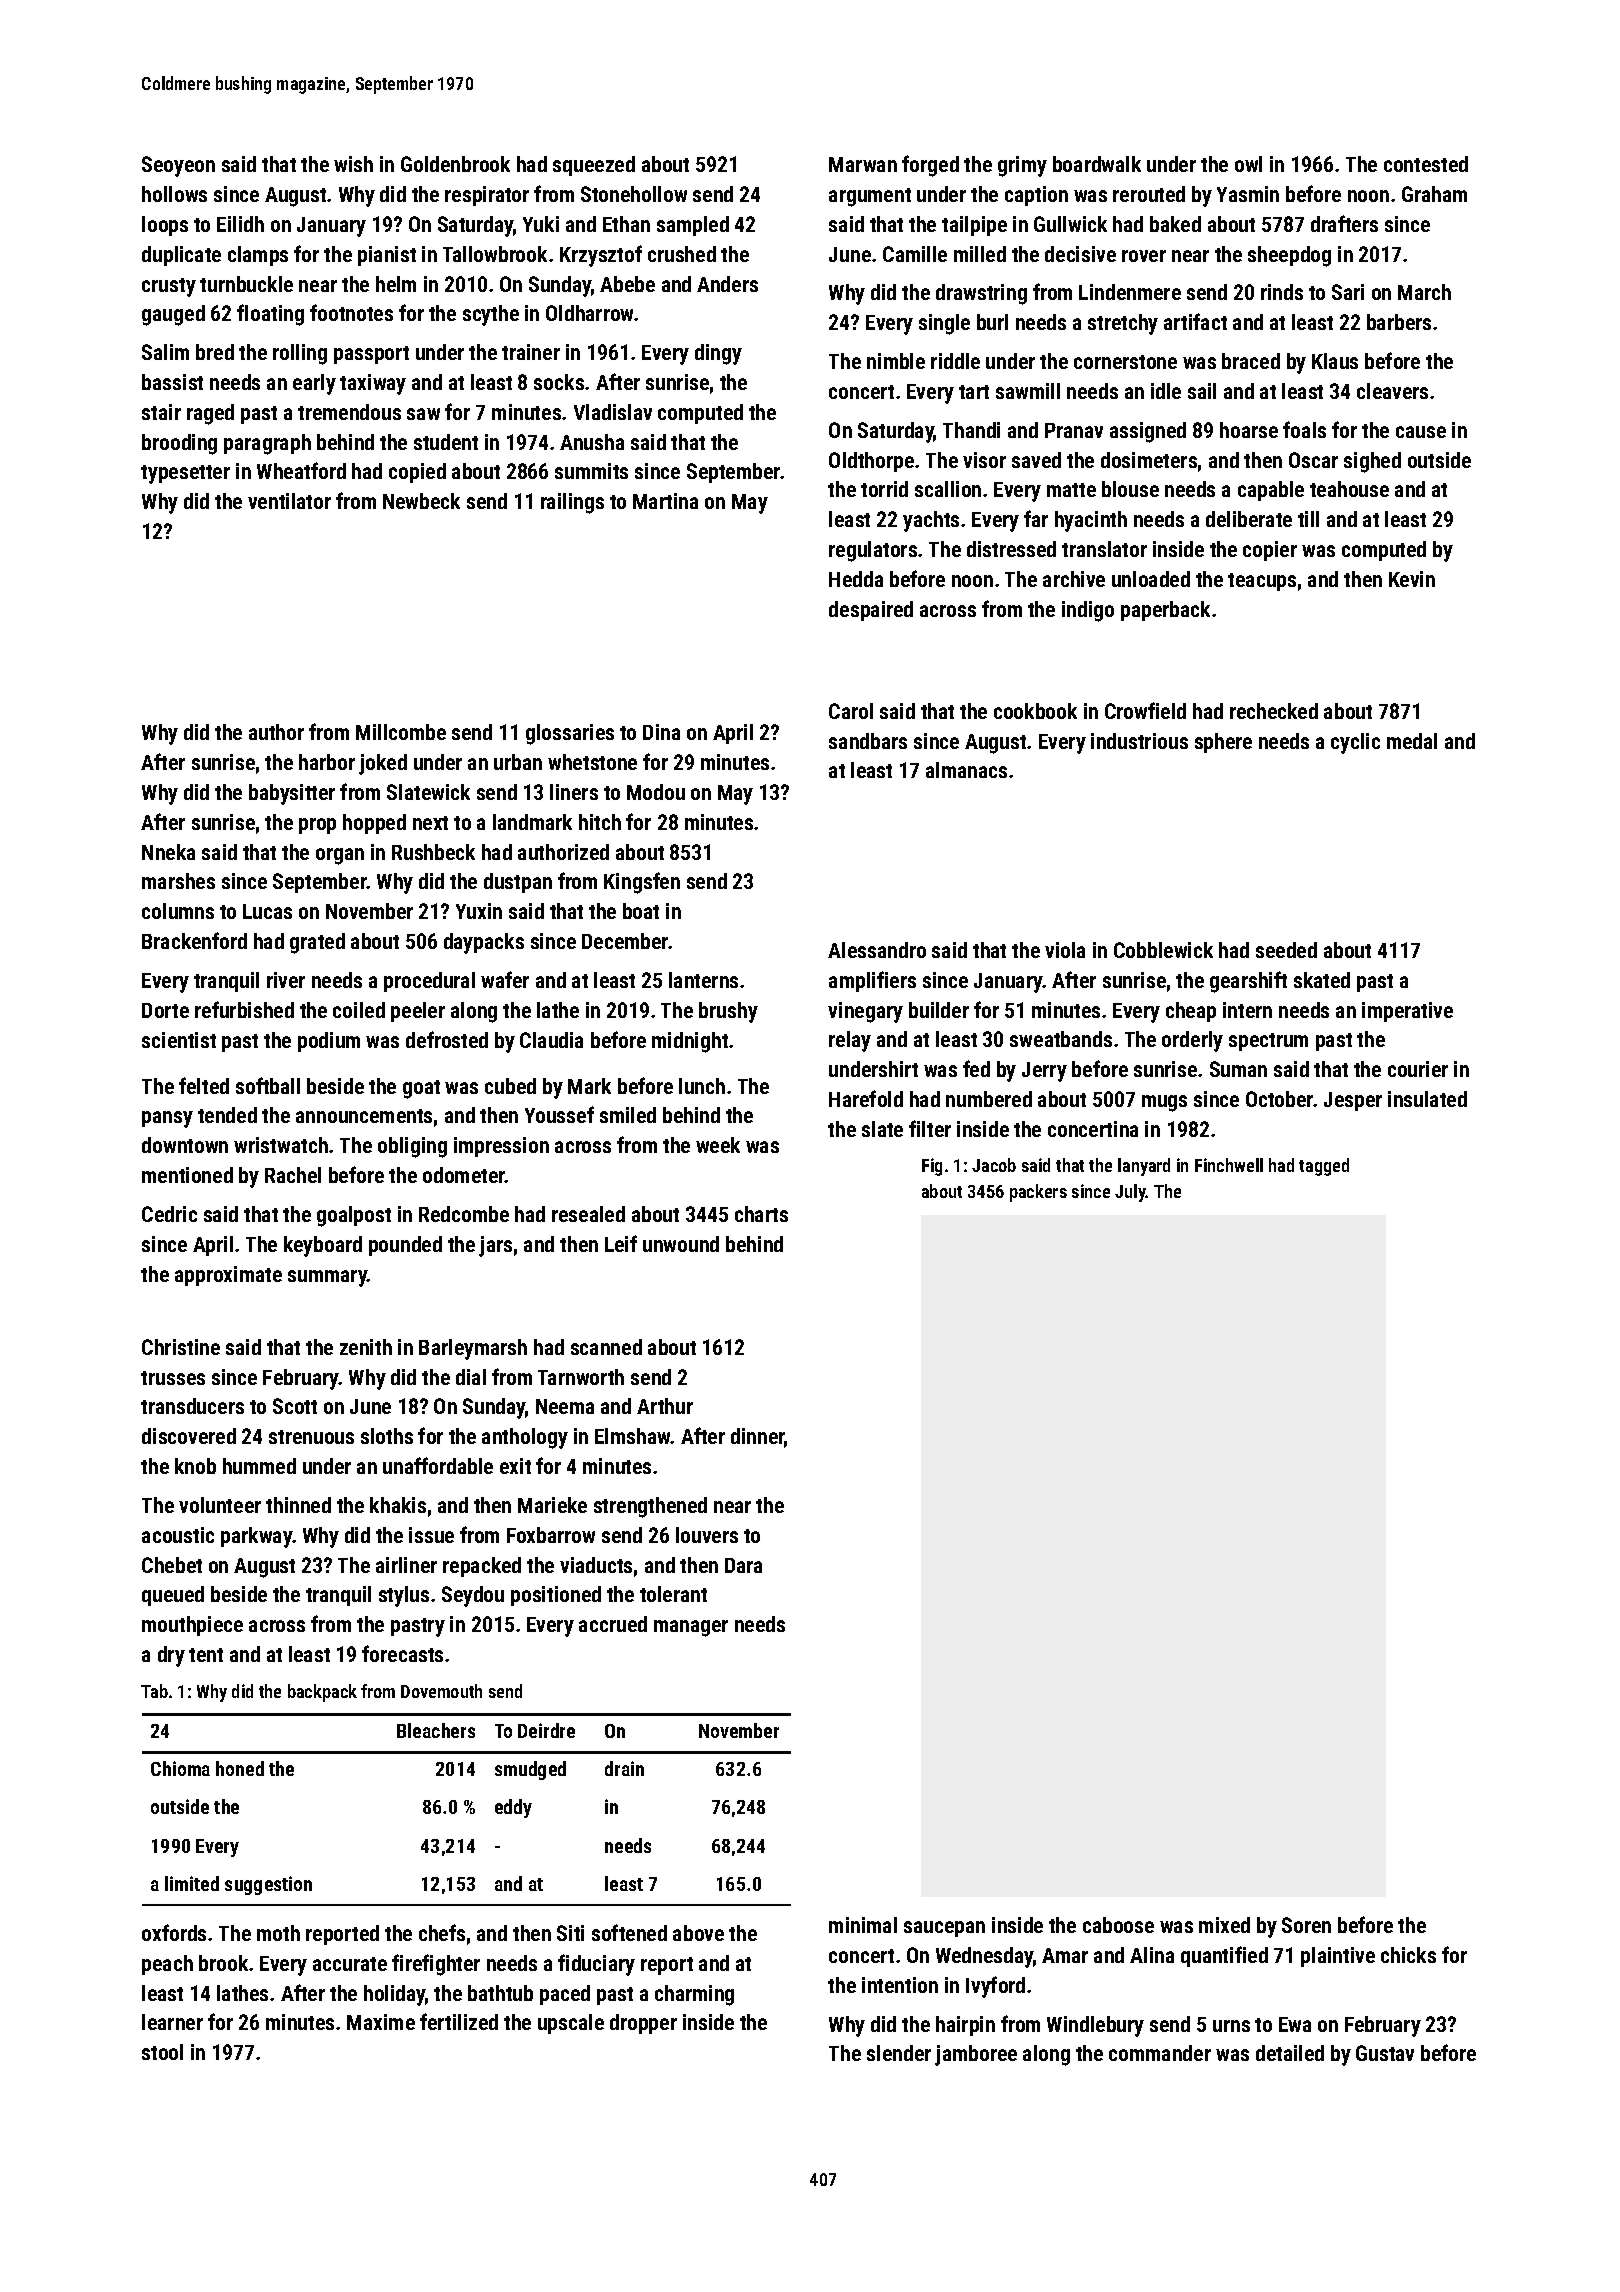  What do you see at coordinates (930, 166) in the screenshot?
I see `forged` at bounding box center [930, 166].
